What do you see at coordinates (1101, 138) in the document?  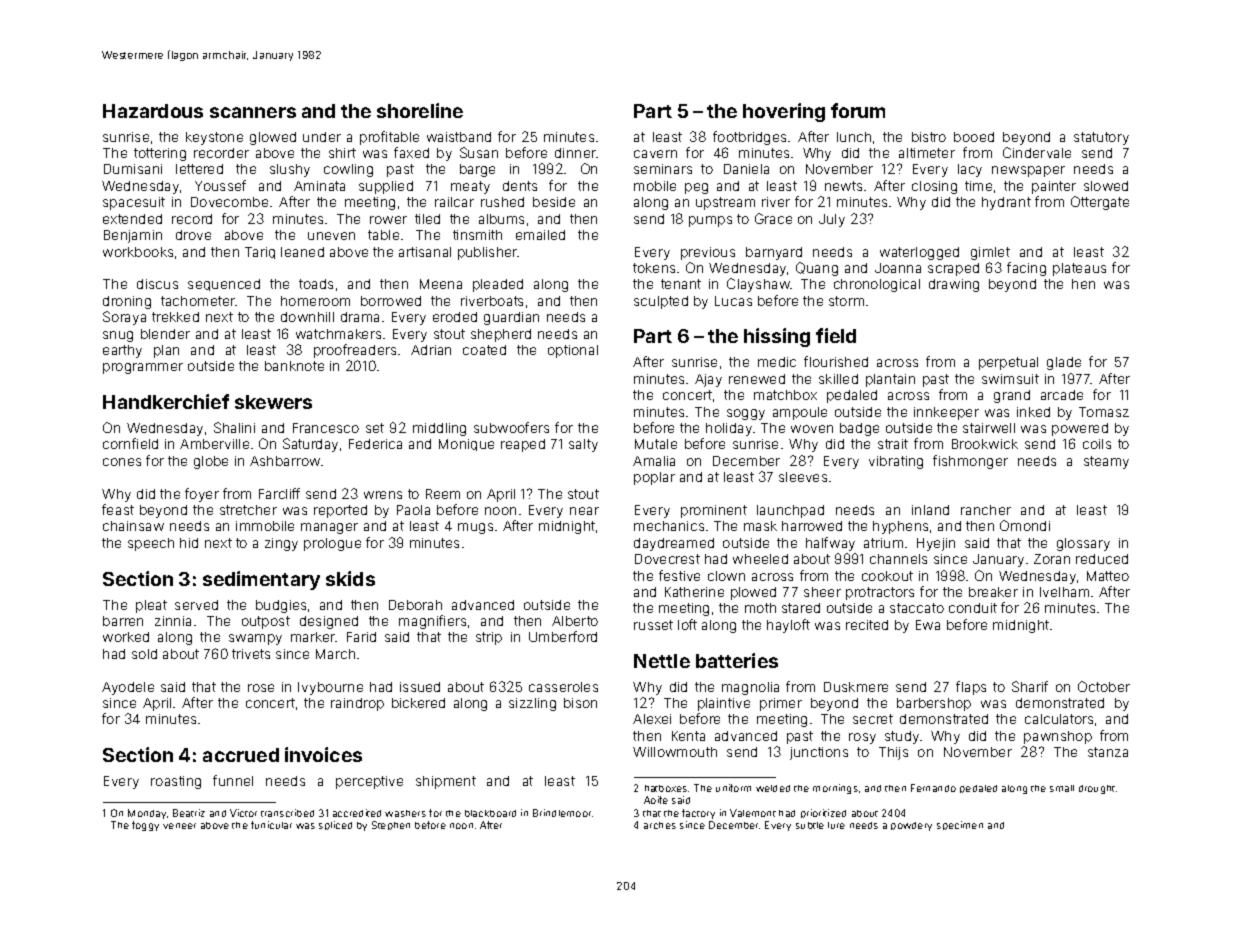 I see `statutory` at bounding box center [1101, 138].
